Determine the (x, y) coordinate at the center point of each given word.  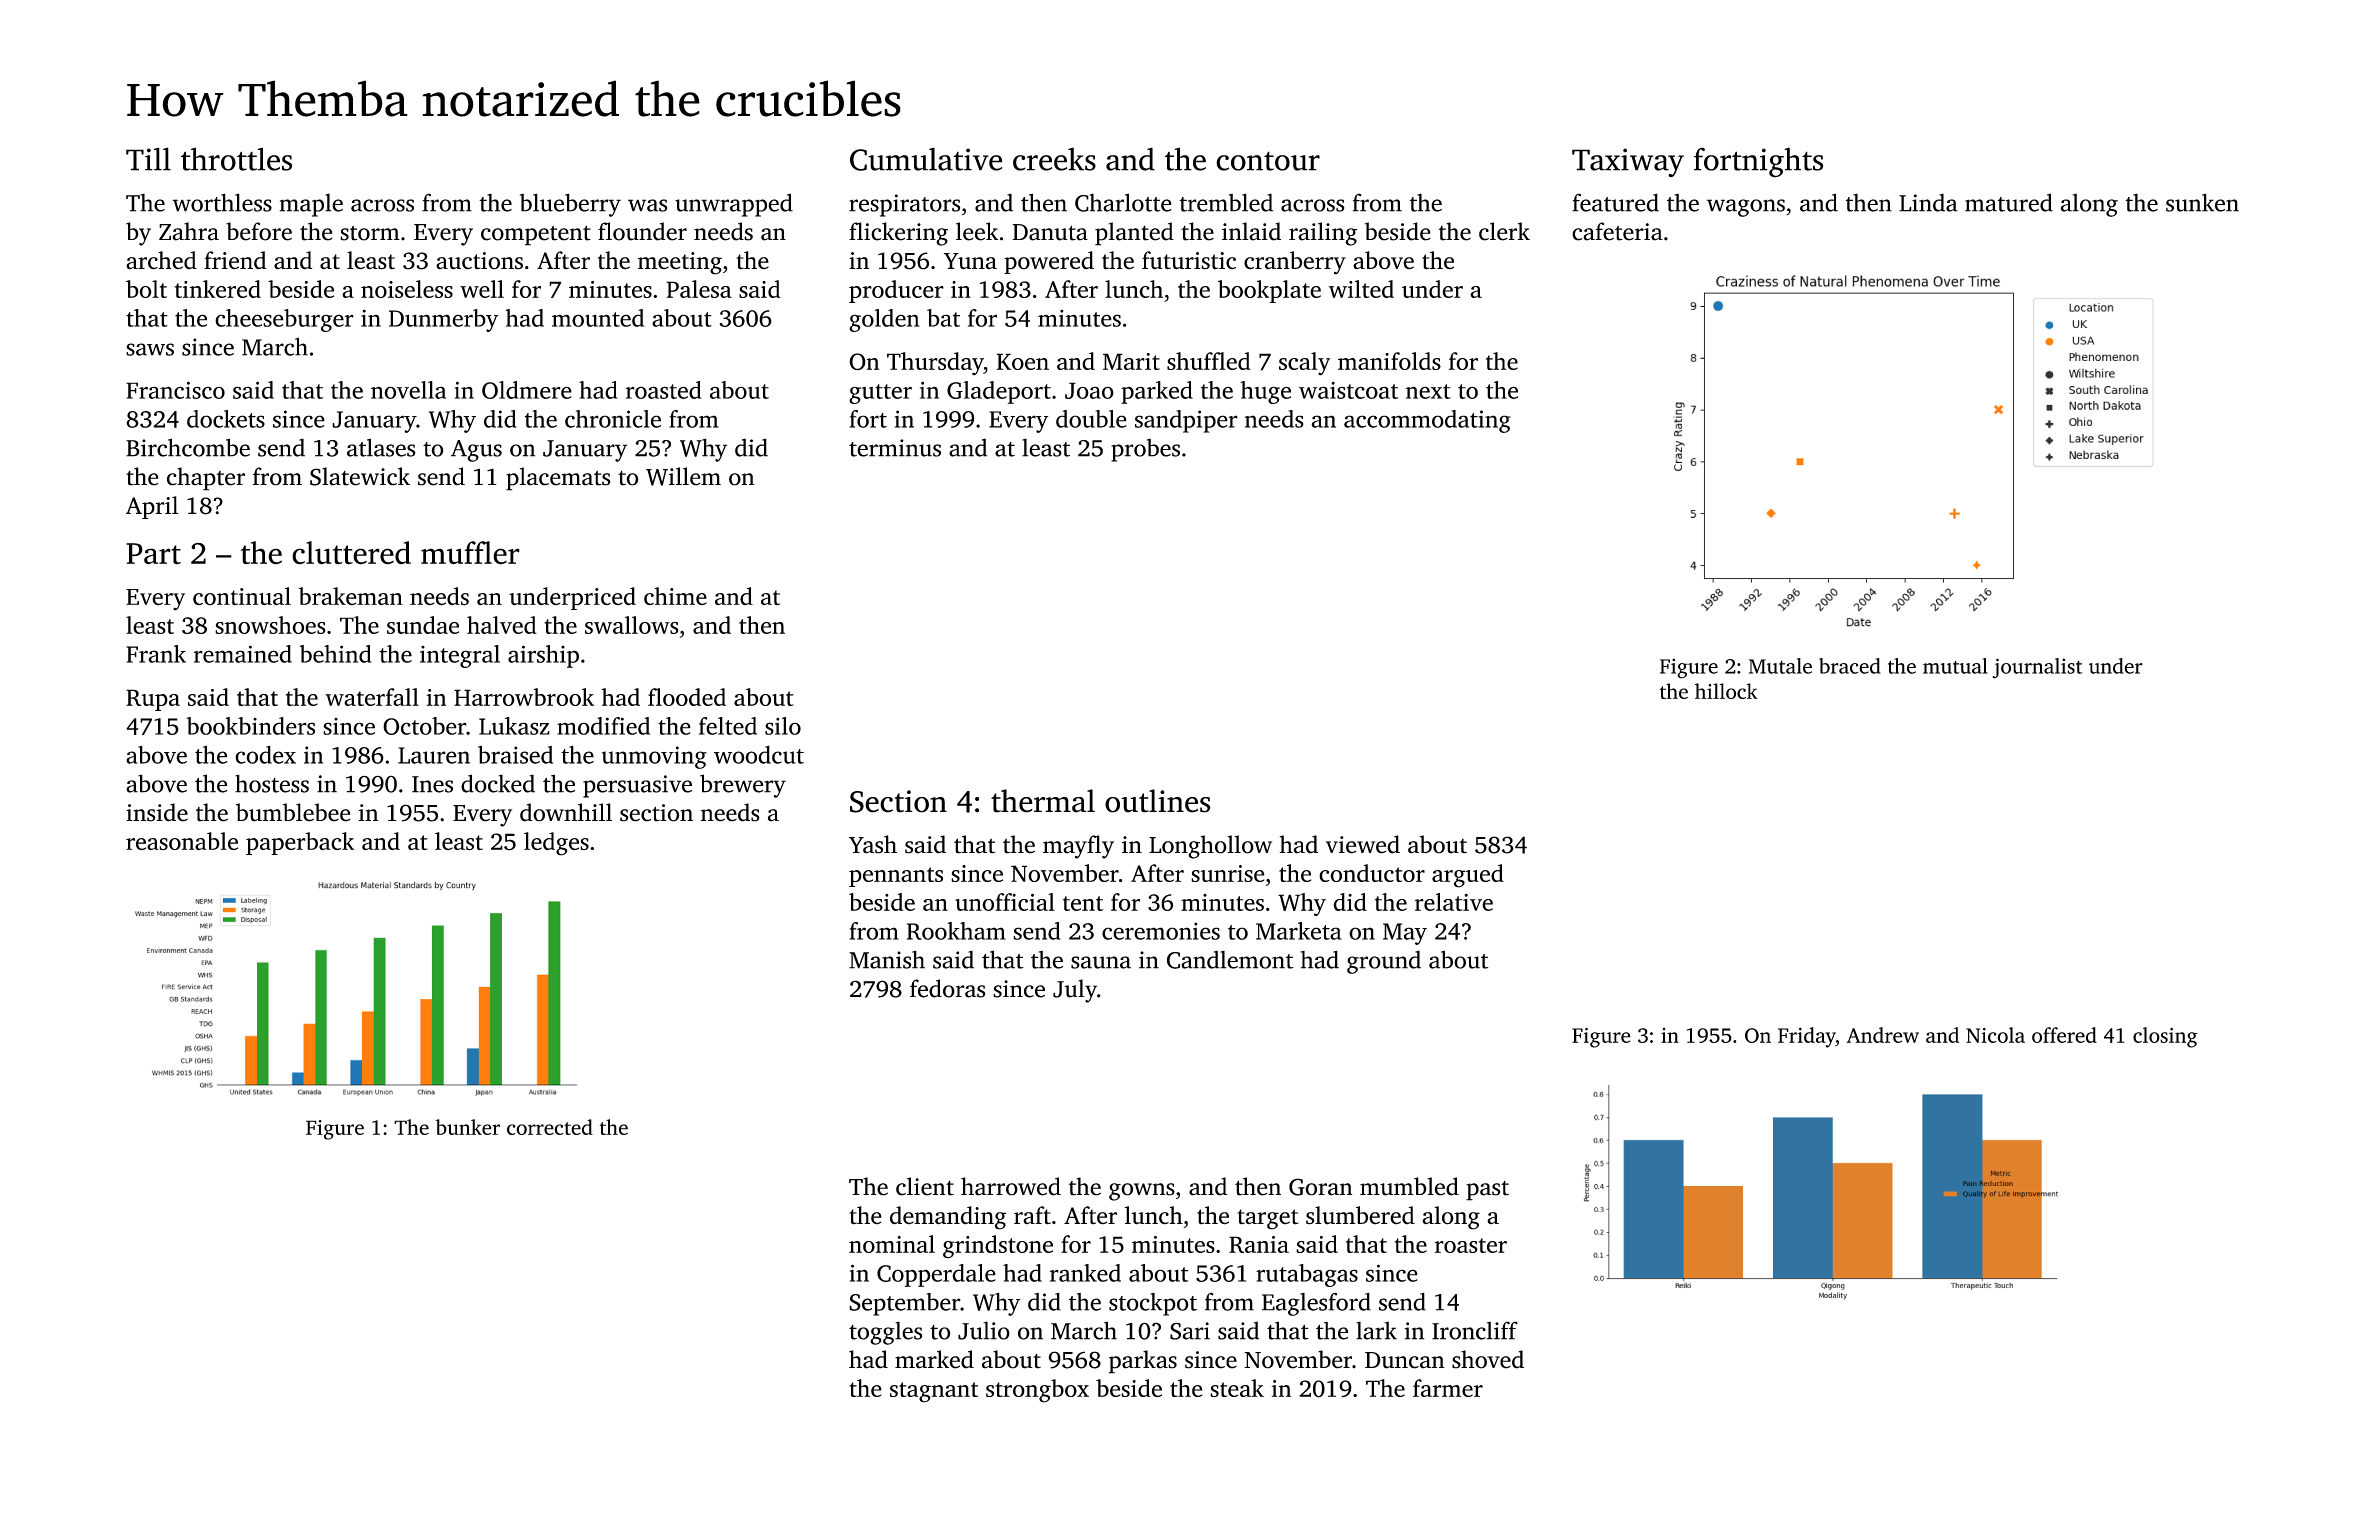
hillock (1726, 691)
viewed (1363, 844)
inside (157, 812)
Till (148, 159)
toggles (885, 1333)
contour (1268, 161)
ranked (1085, 1273)
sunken (2202, 202)
